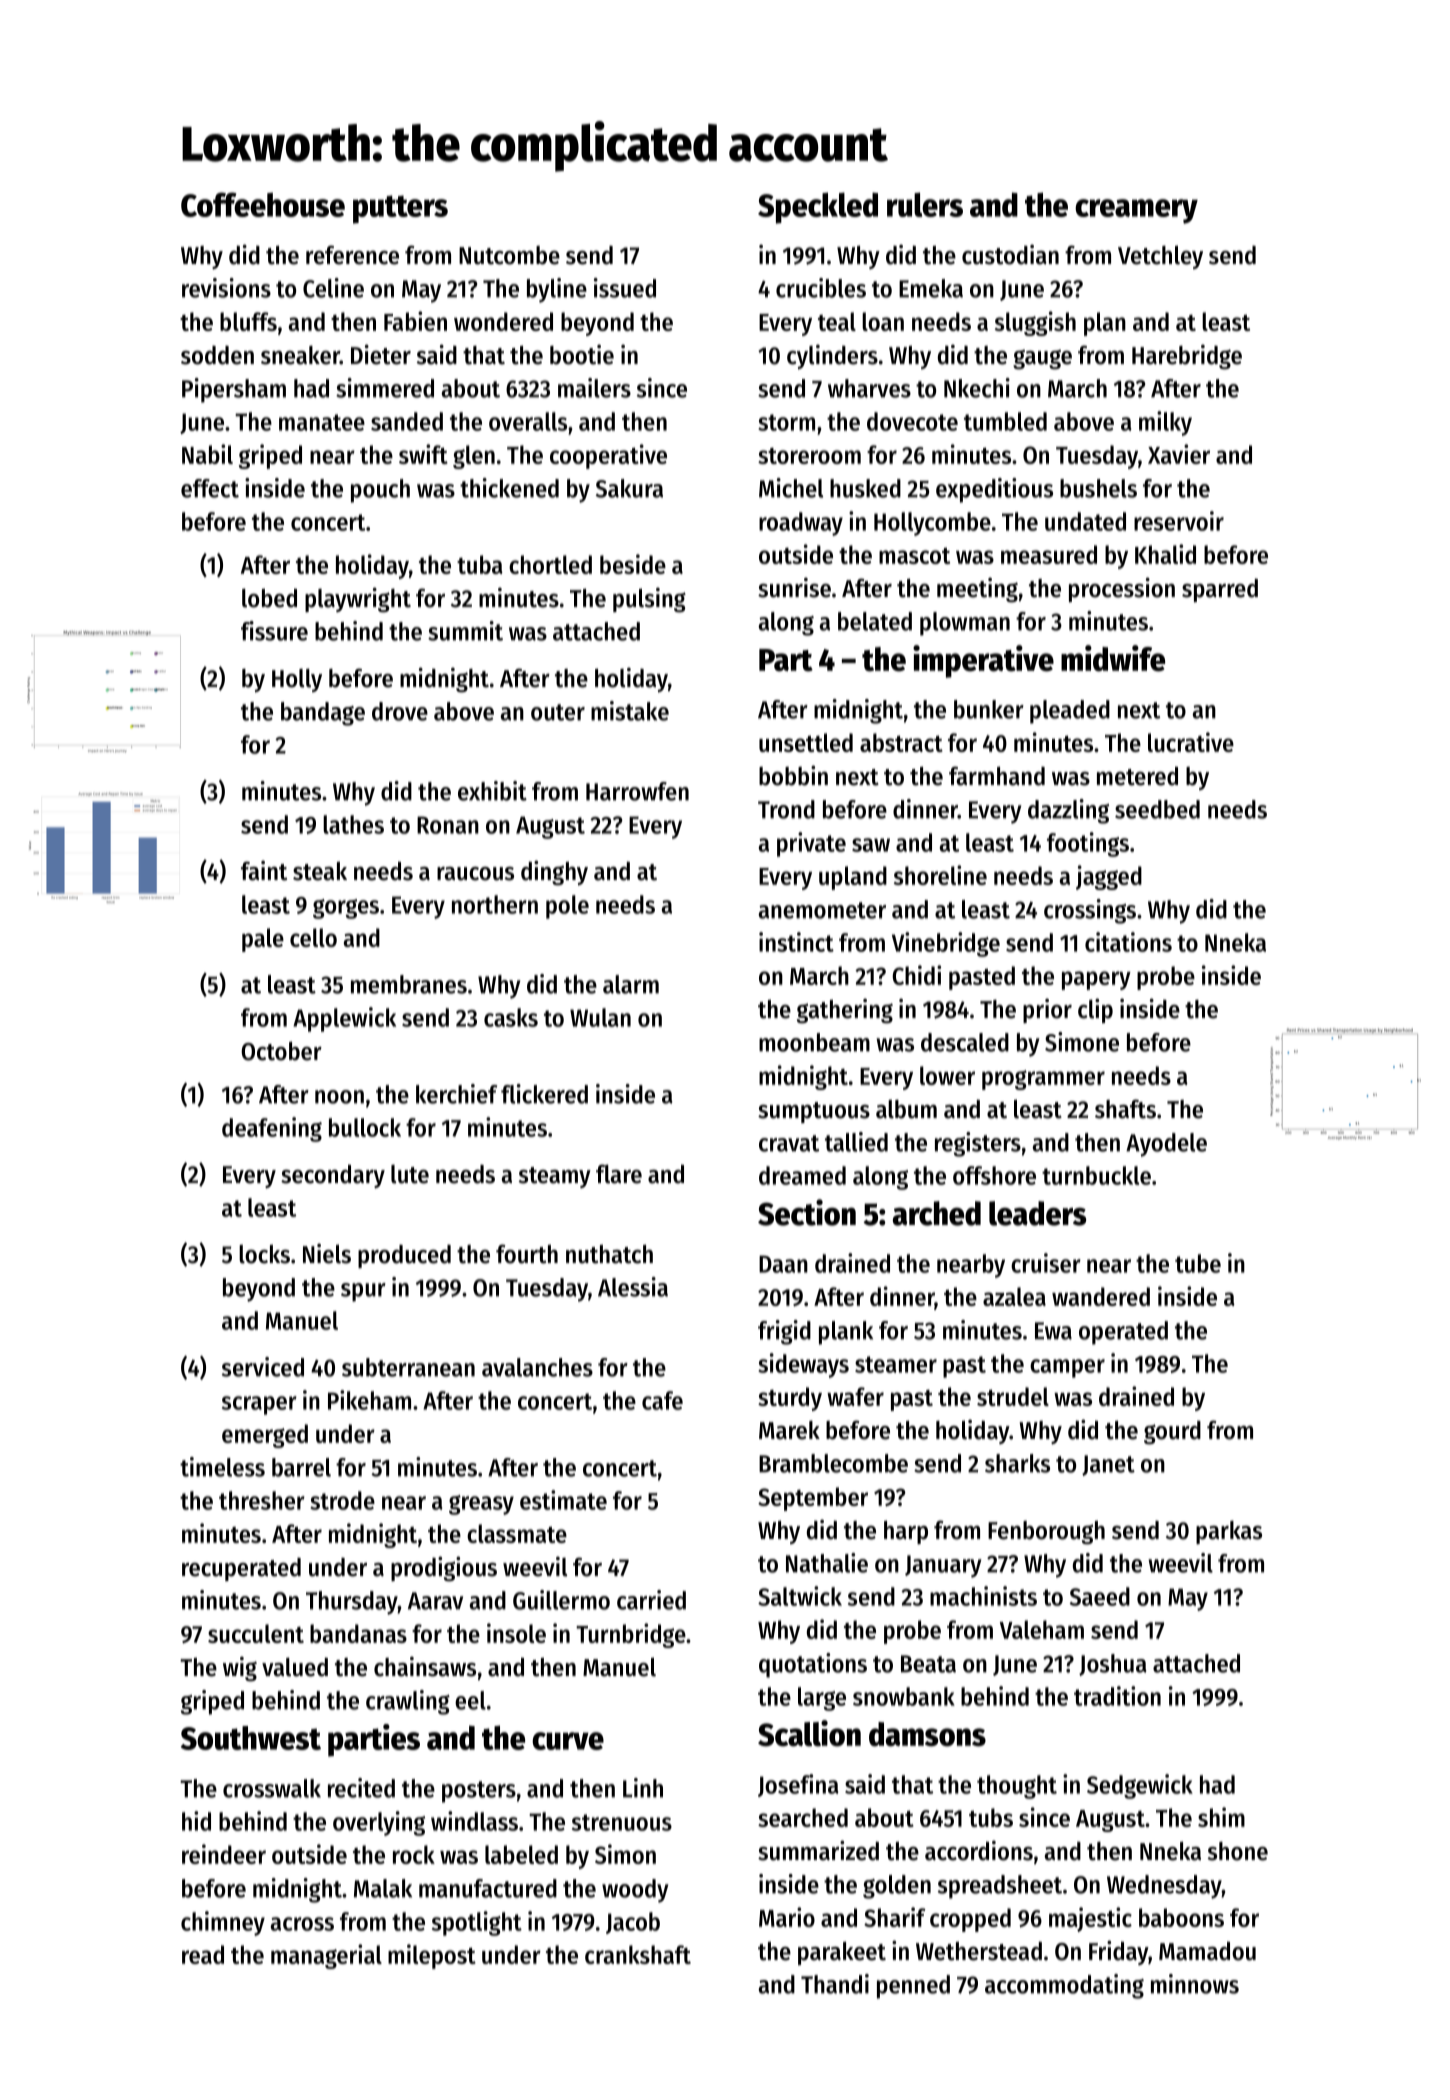 Image resolution: width=1450 pixels, height=2100 pixels. What do you see at coordinates (263, 204) in the page?
I see `Coffeehouse` at bounding box center [263, 204].
